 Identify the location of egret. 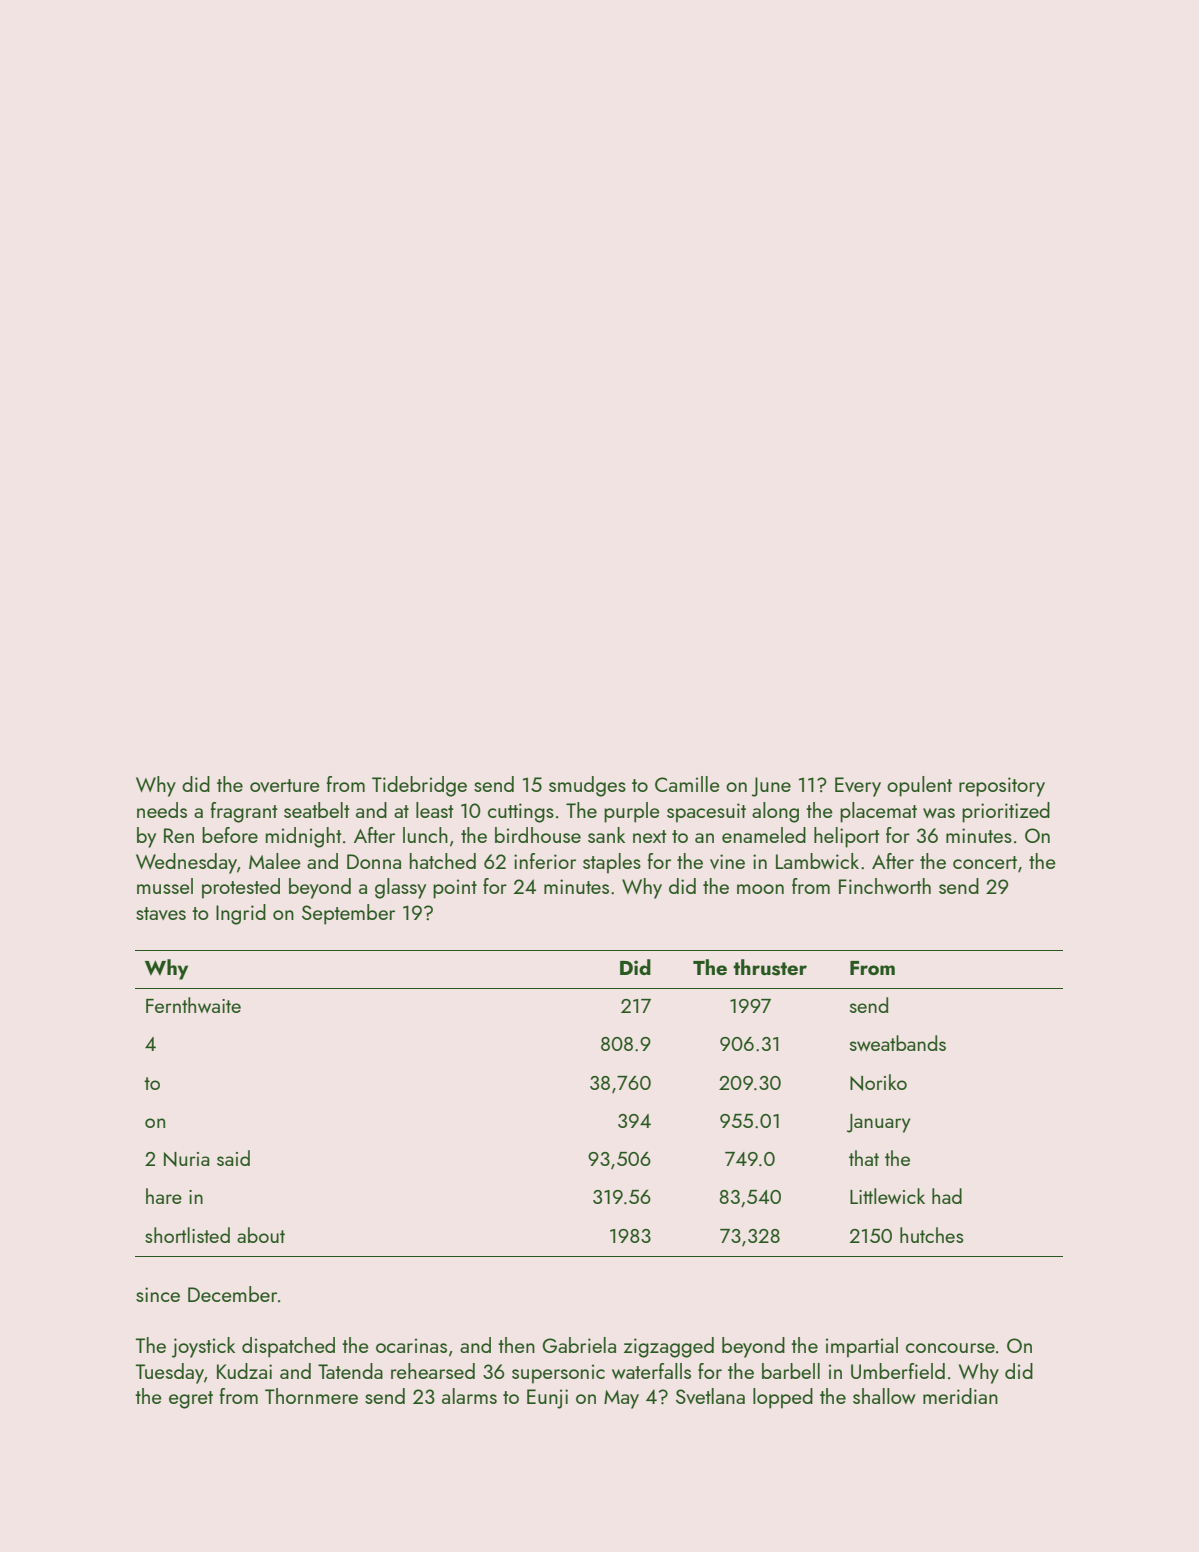
(191, 1400).
